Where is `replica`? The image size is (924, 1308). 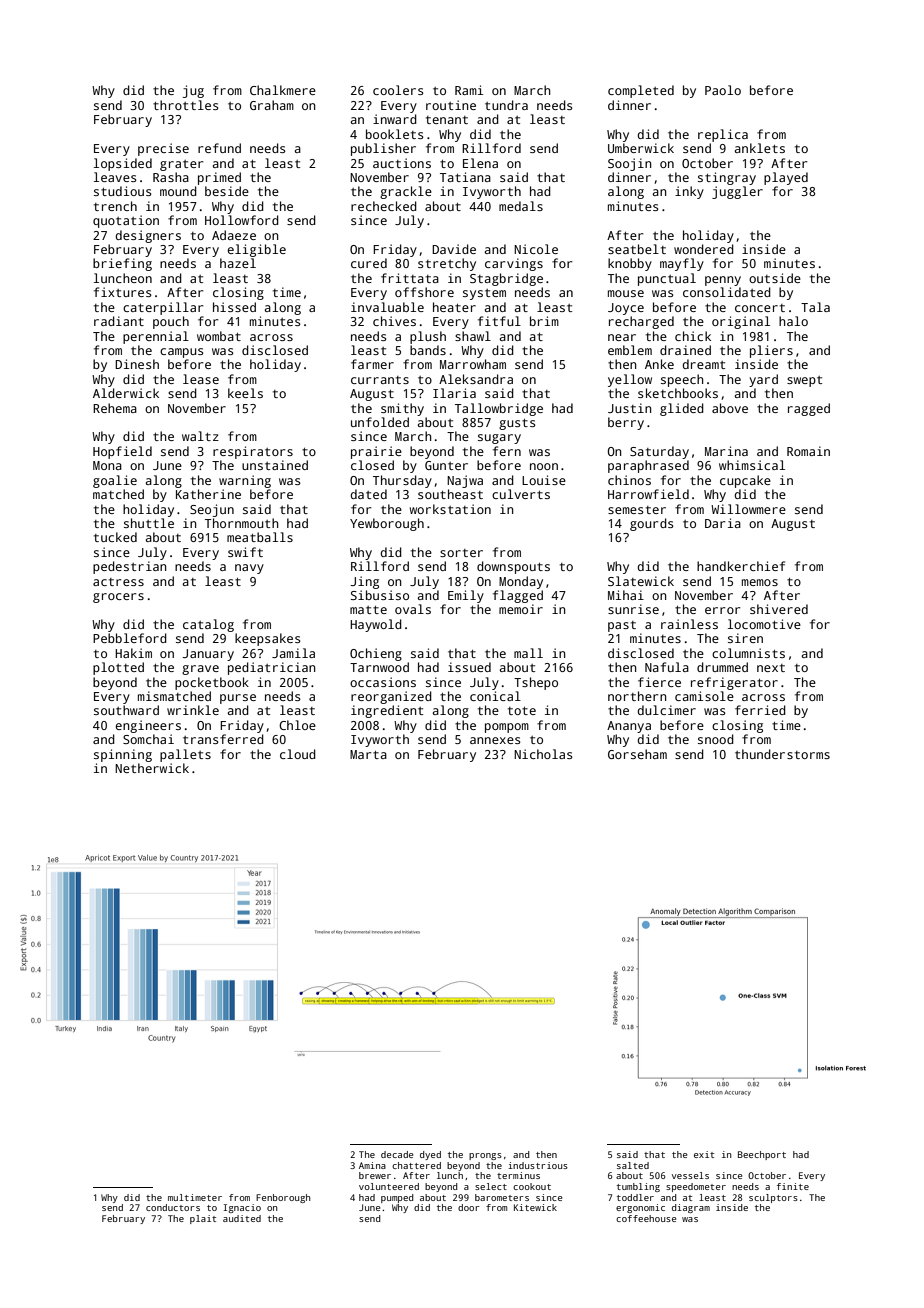
replica is located at coordinates (723, 135).
